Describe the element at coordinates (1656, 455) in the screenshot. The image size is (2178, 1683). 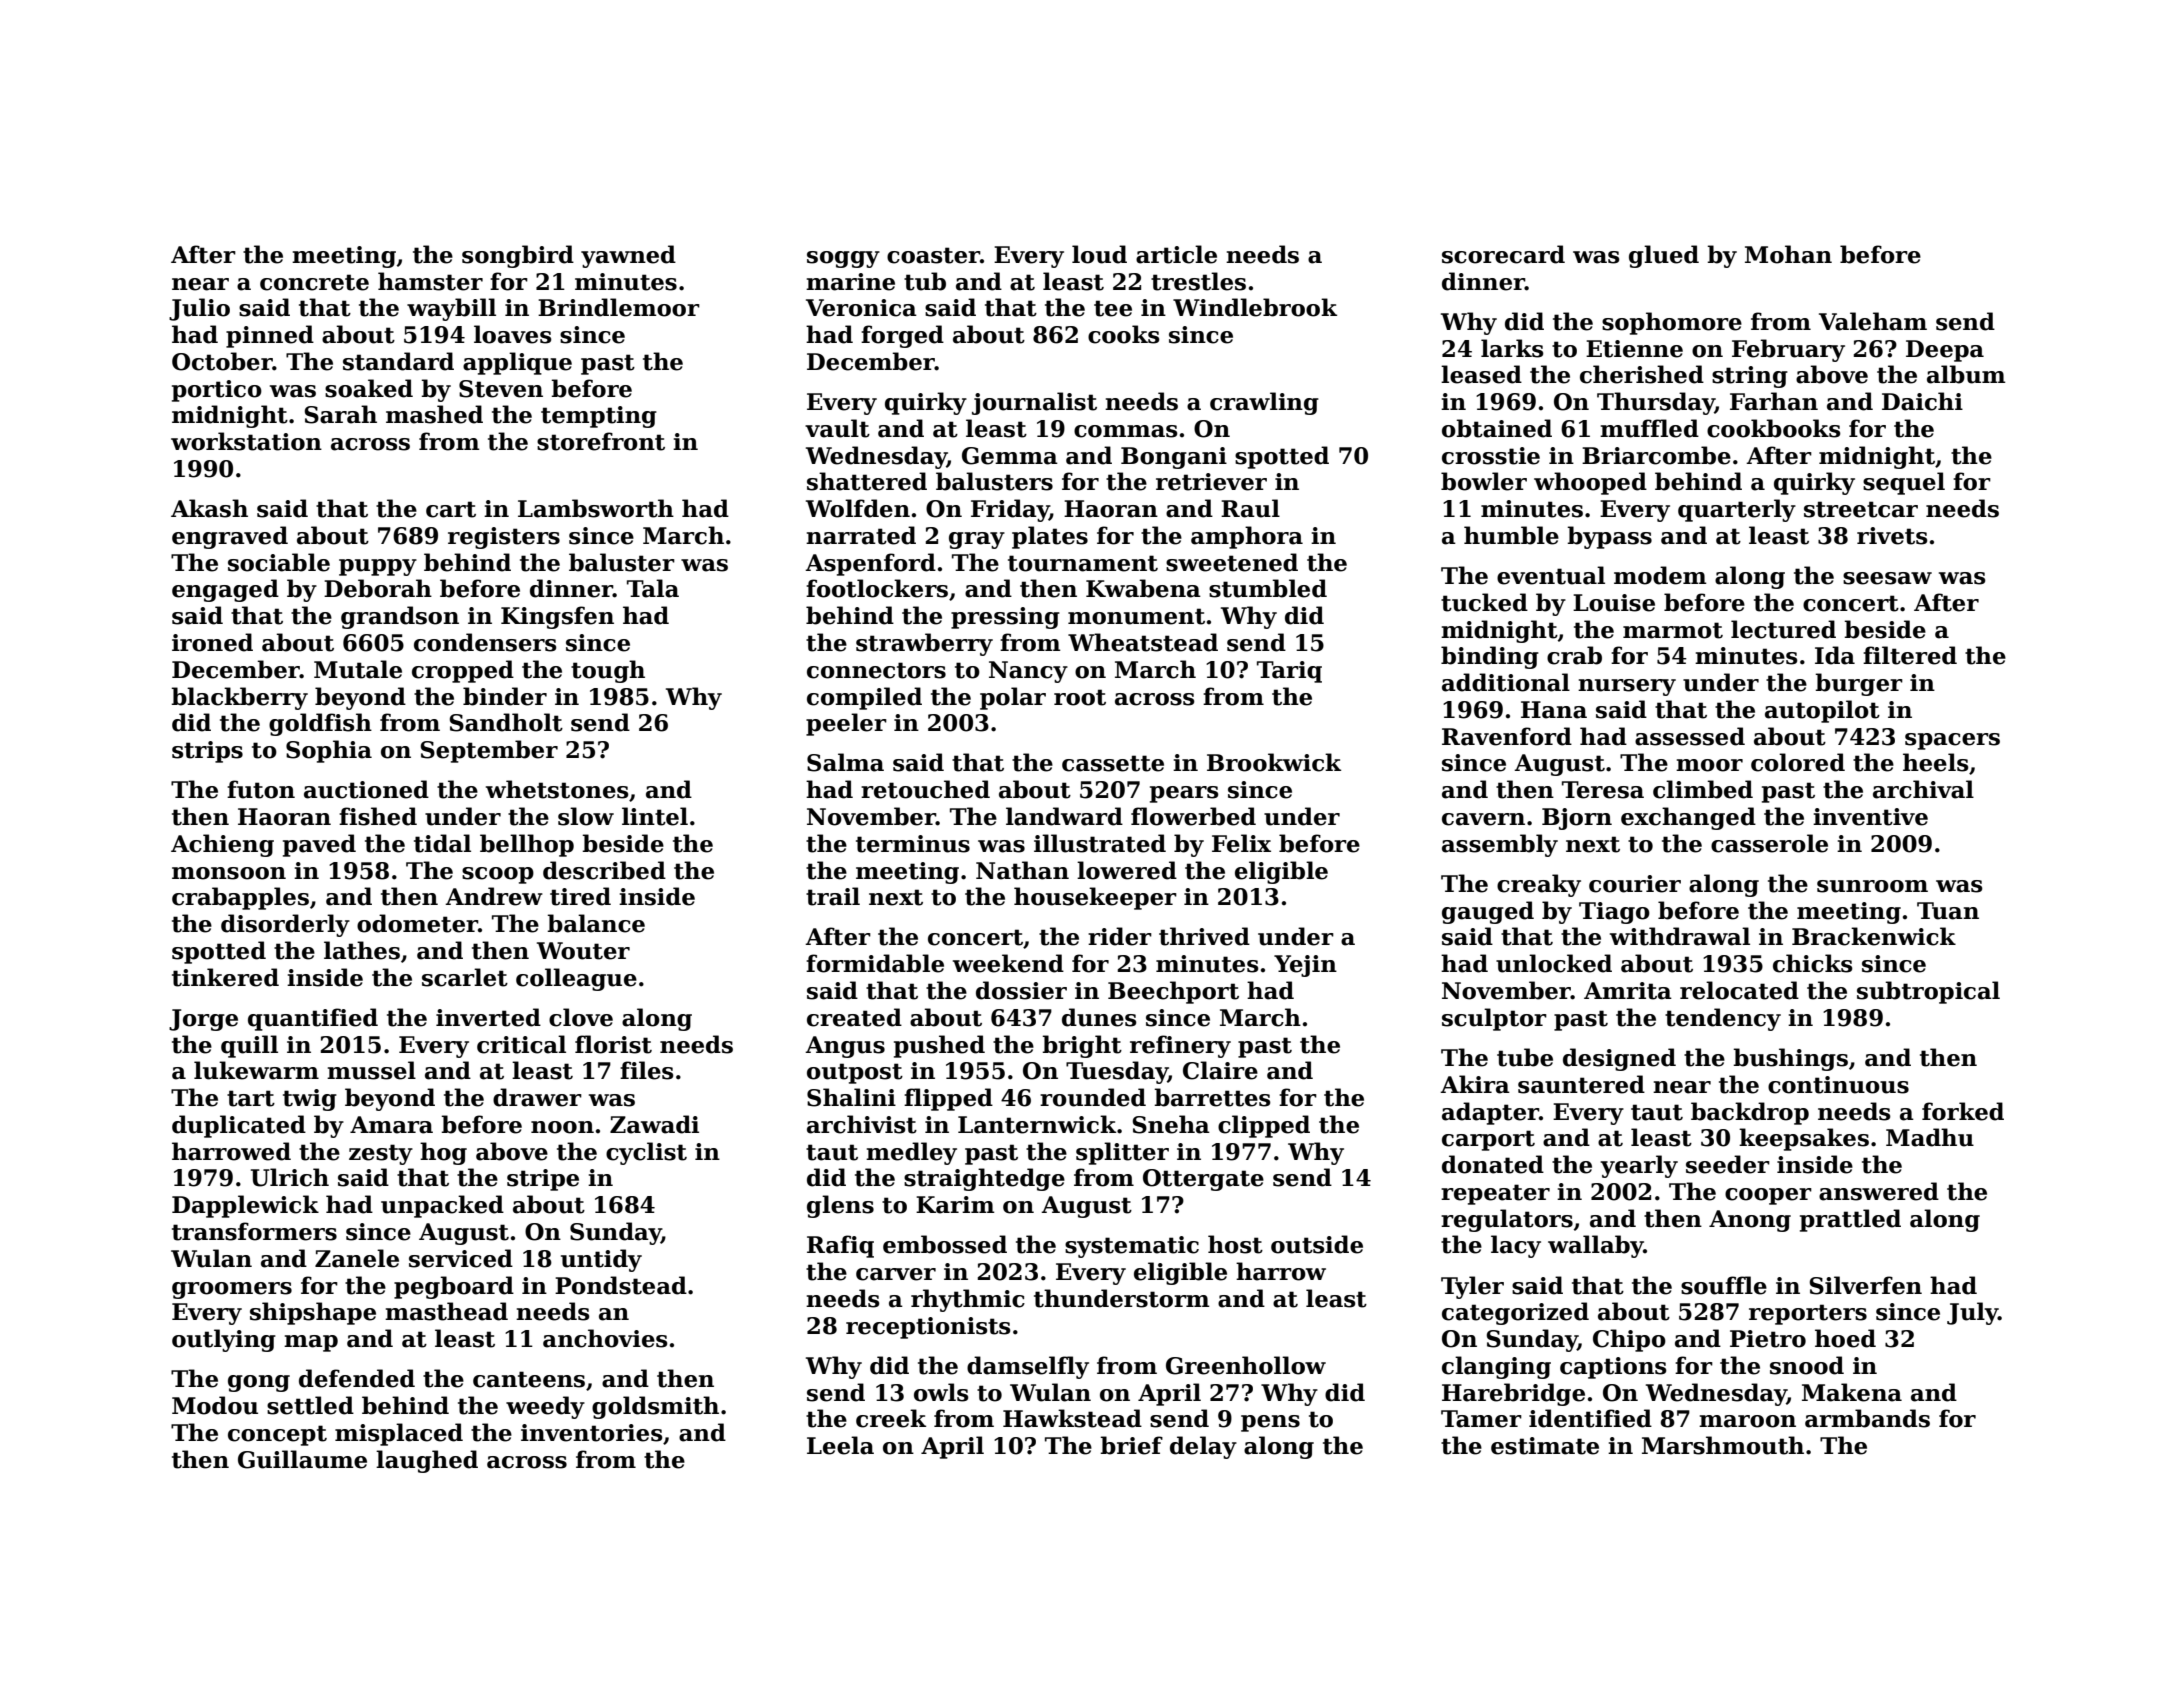
I see `Briarcombe` at that location.
